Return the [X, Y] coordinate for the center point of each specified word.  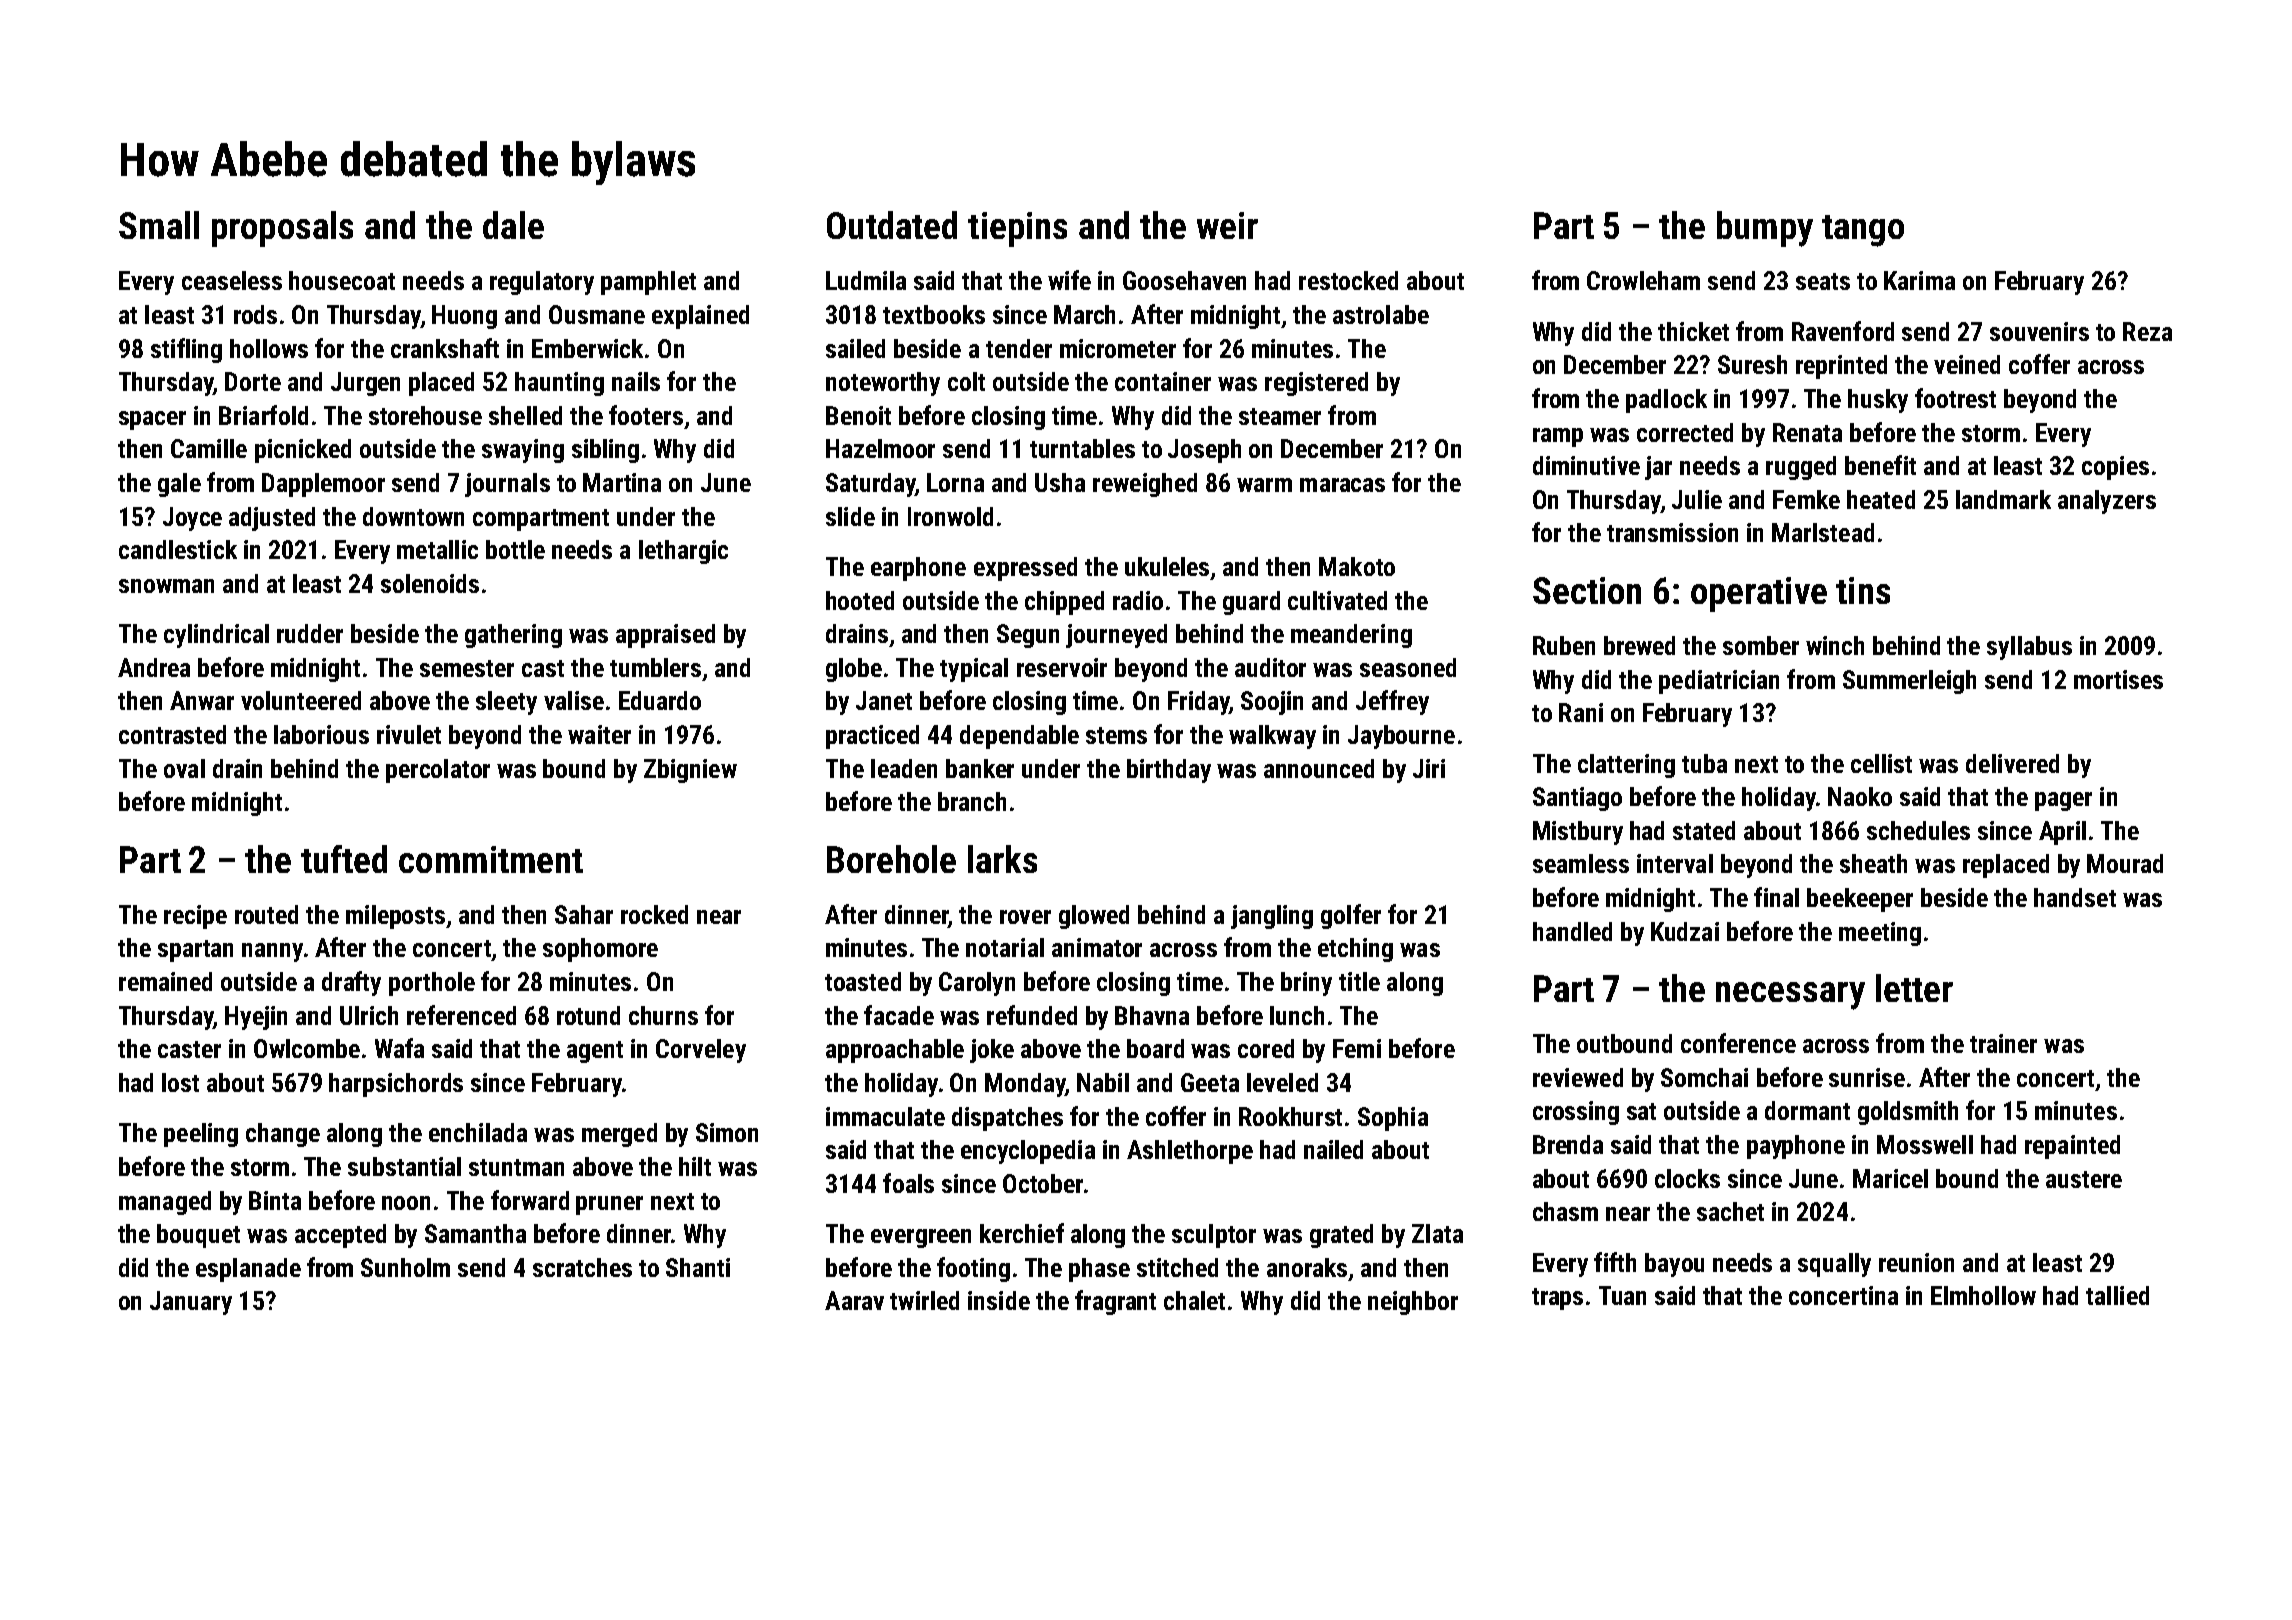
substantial [404, 1166]
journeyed [1116, 636]
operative [1759, 594]
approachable [895, 1051]
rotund [588, 1015]
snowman [166, 586]
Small [159, 225]
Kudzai [1685, 931]
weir [1227, 225]
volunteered [301, 700]
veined [1967, 364]
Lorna [955, 482]
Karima [1919, 280]
